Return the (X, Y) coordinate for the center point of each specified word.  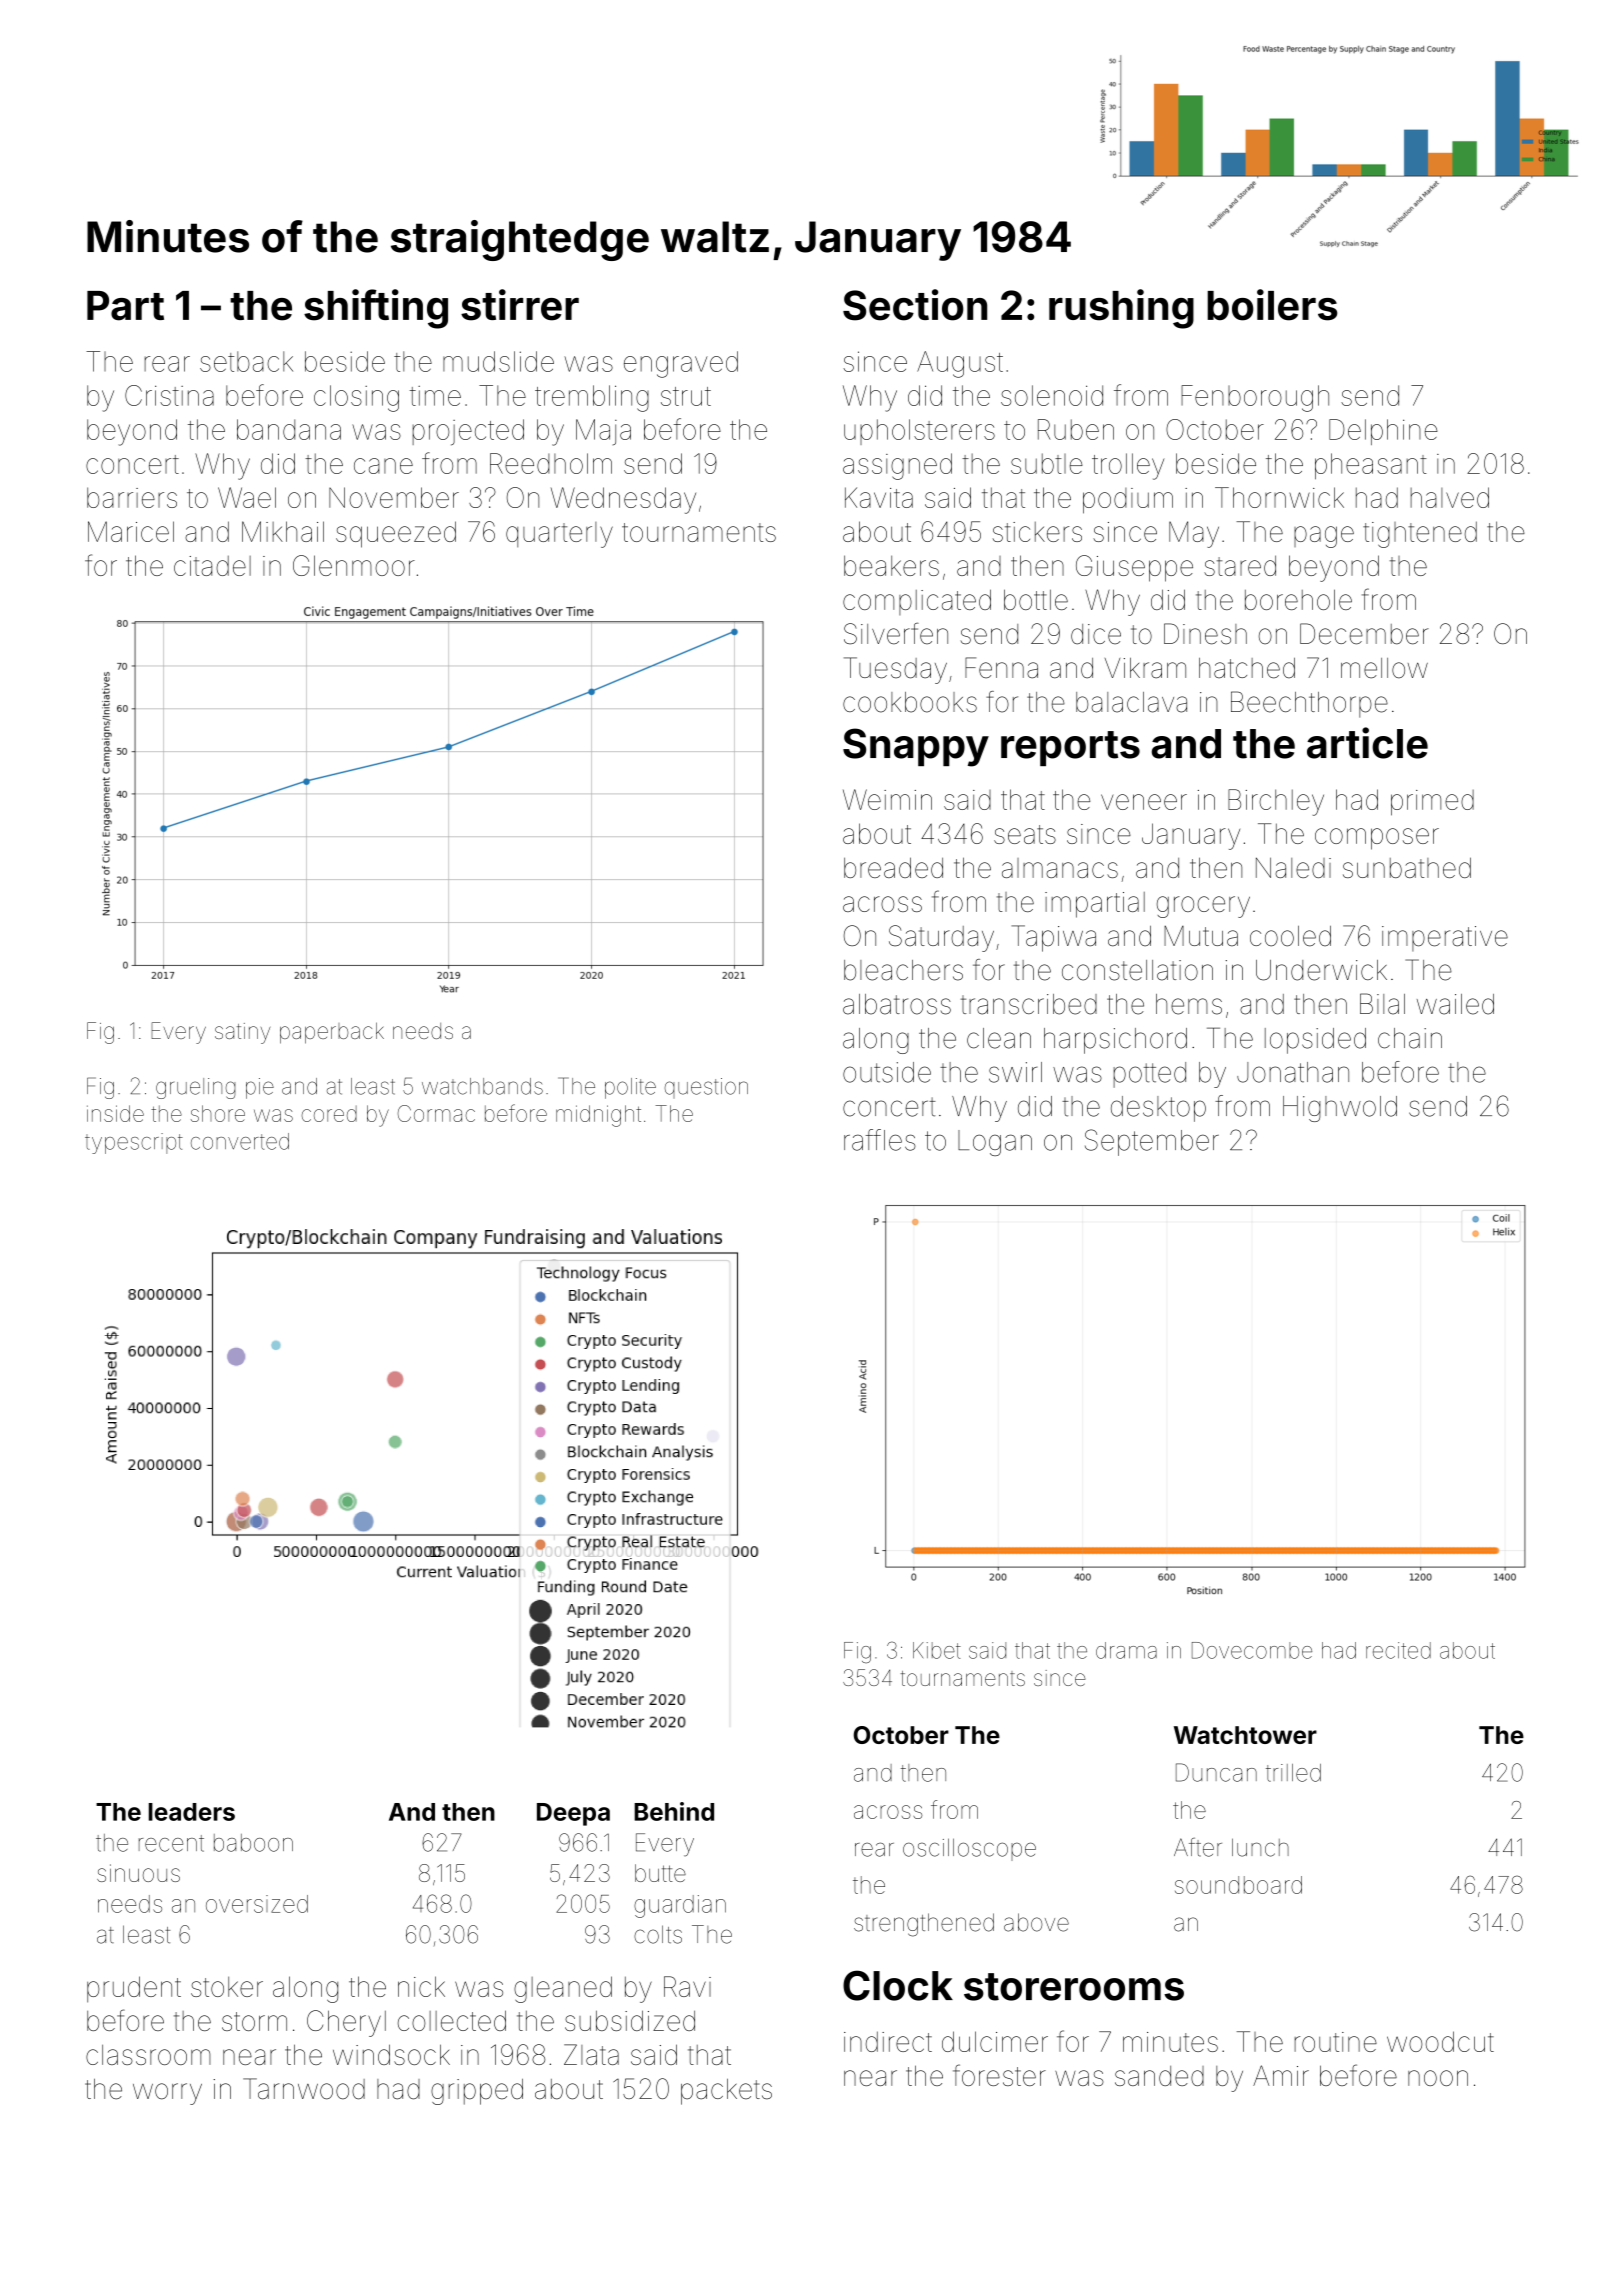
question (706, 1088)
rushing (1121, 309)
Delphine (1383, 432)
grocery (1203, 907)
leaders (192, 1812)
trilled (1293, 1773)
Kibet (937, 1650)
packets (726, 2092)
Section (915, 305)
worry (167, 2094)
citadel (212, 566)
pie (260, 1088)
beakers (891, 565)
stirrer (520, 305)
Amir (1281, 2075)
